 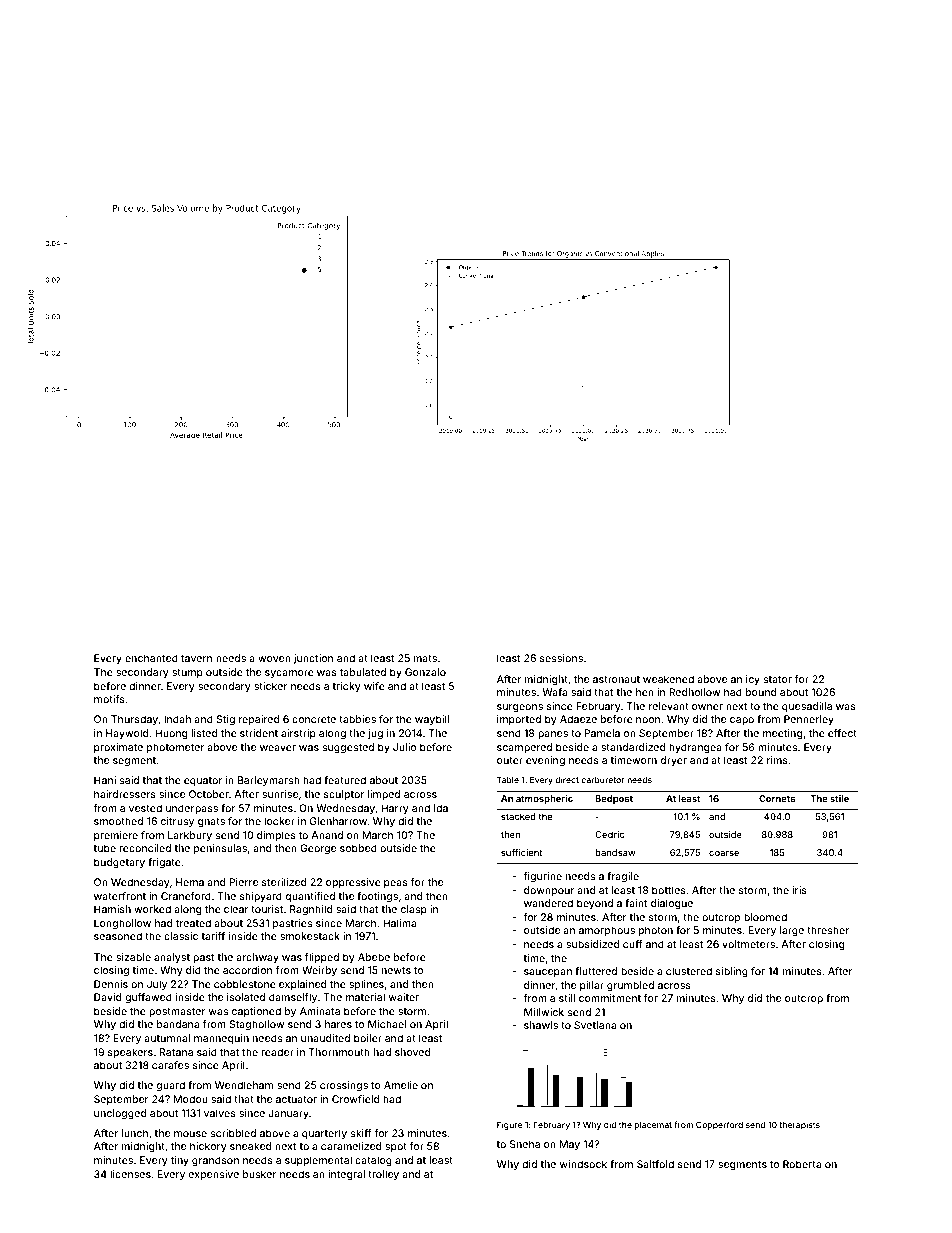 What do you see at coordinates (777, 798) in the image?
I see `Cornets` at bounding box center [777, 798].
